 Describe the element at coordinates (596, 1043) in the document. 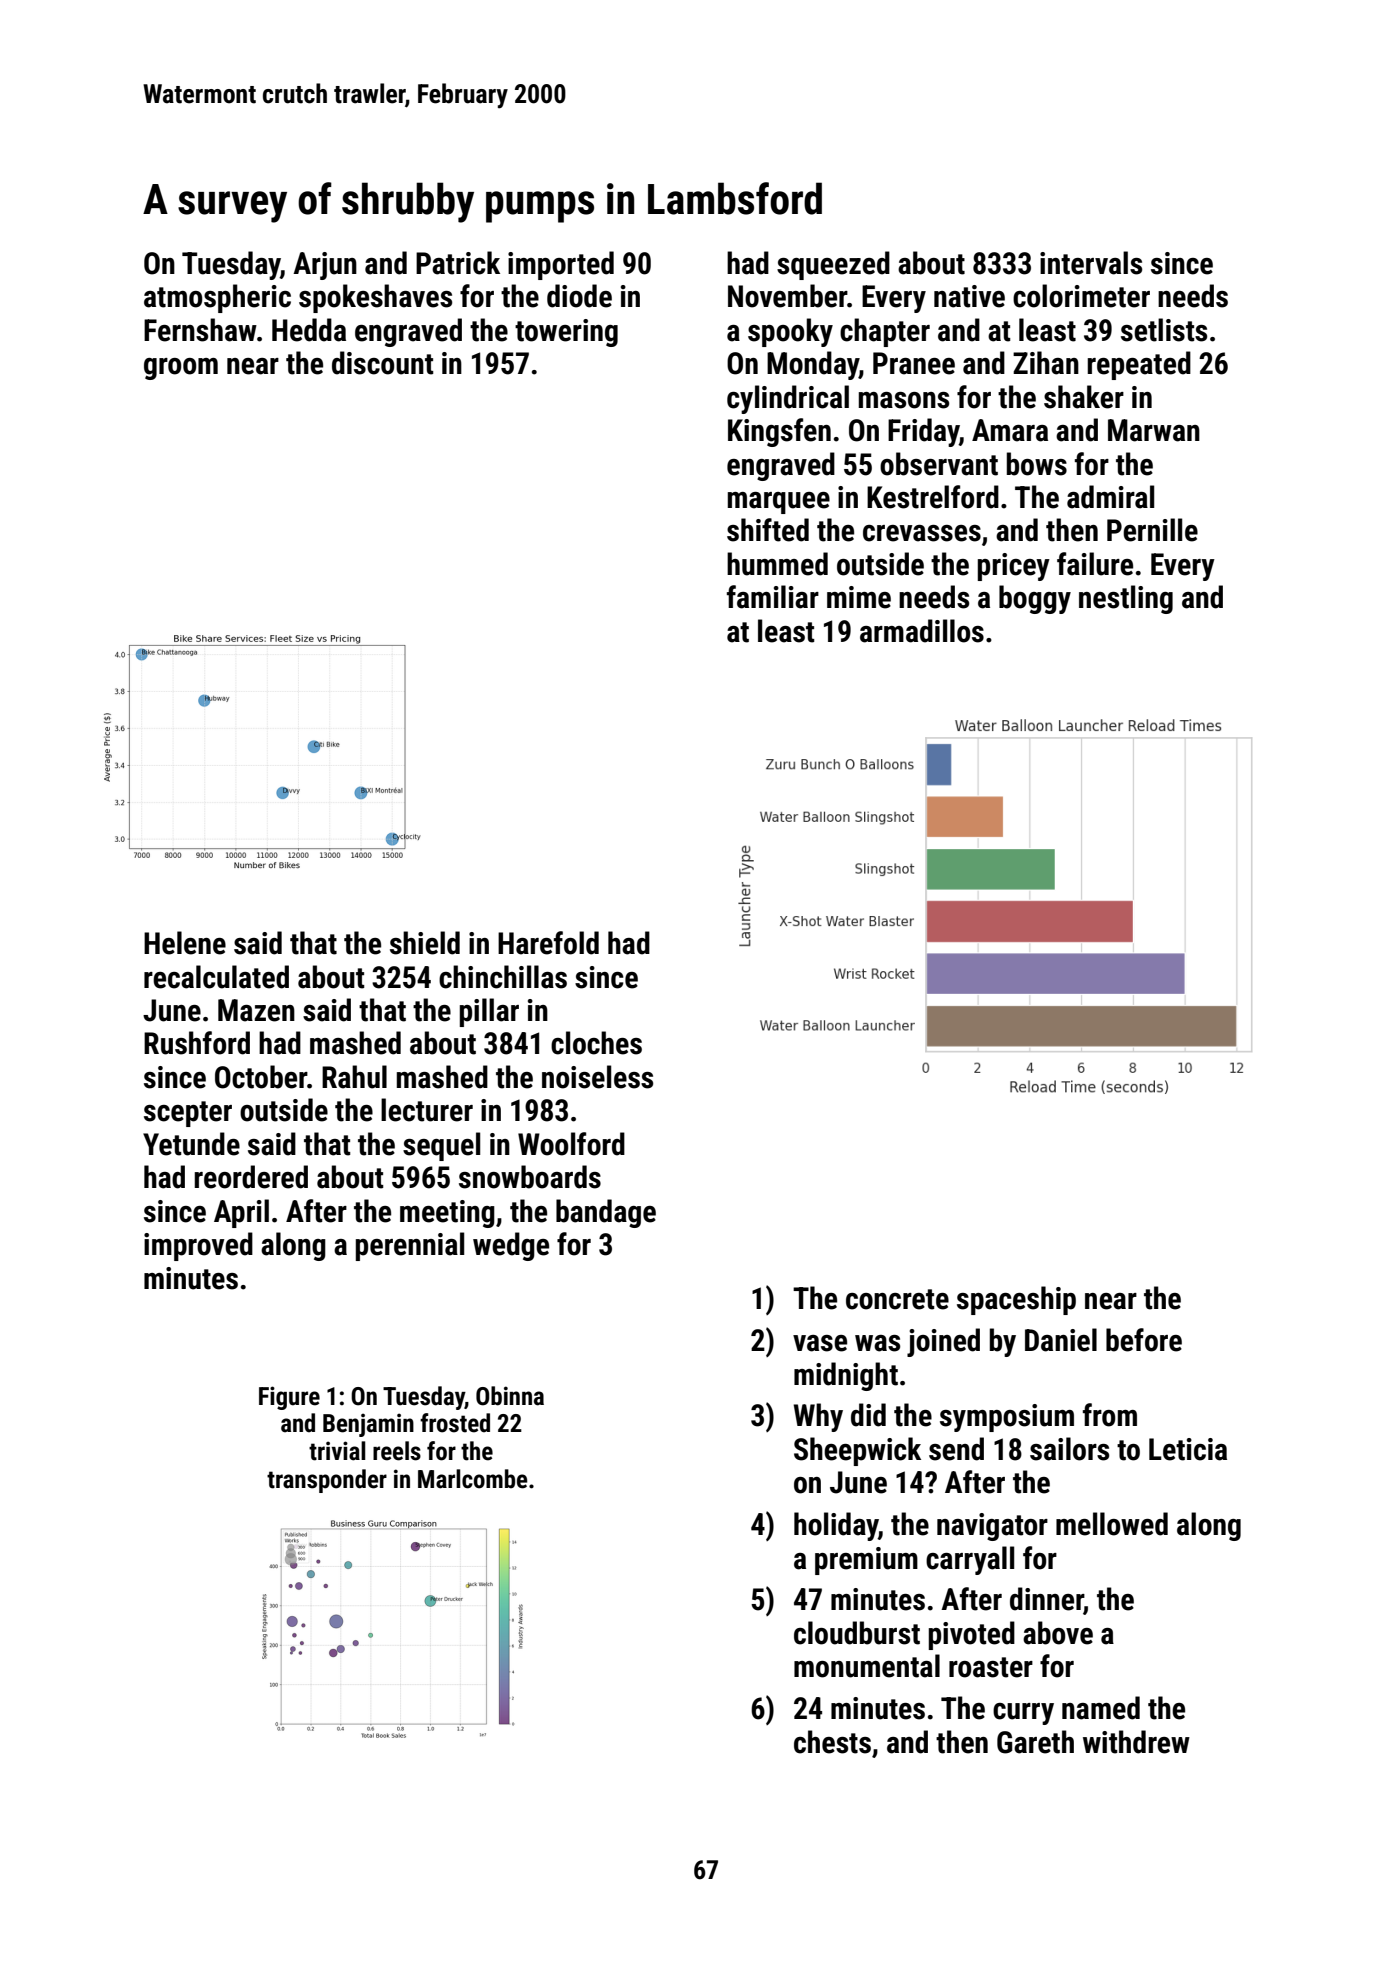

I see `cloches` at that location.
